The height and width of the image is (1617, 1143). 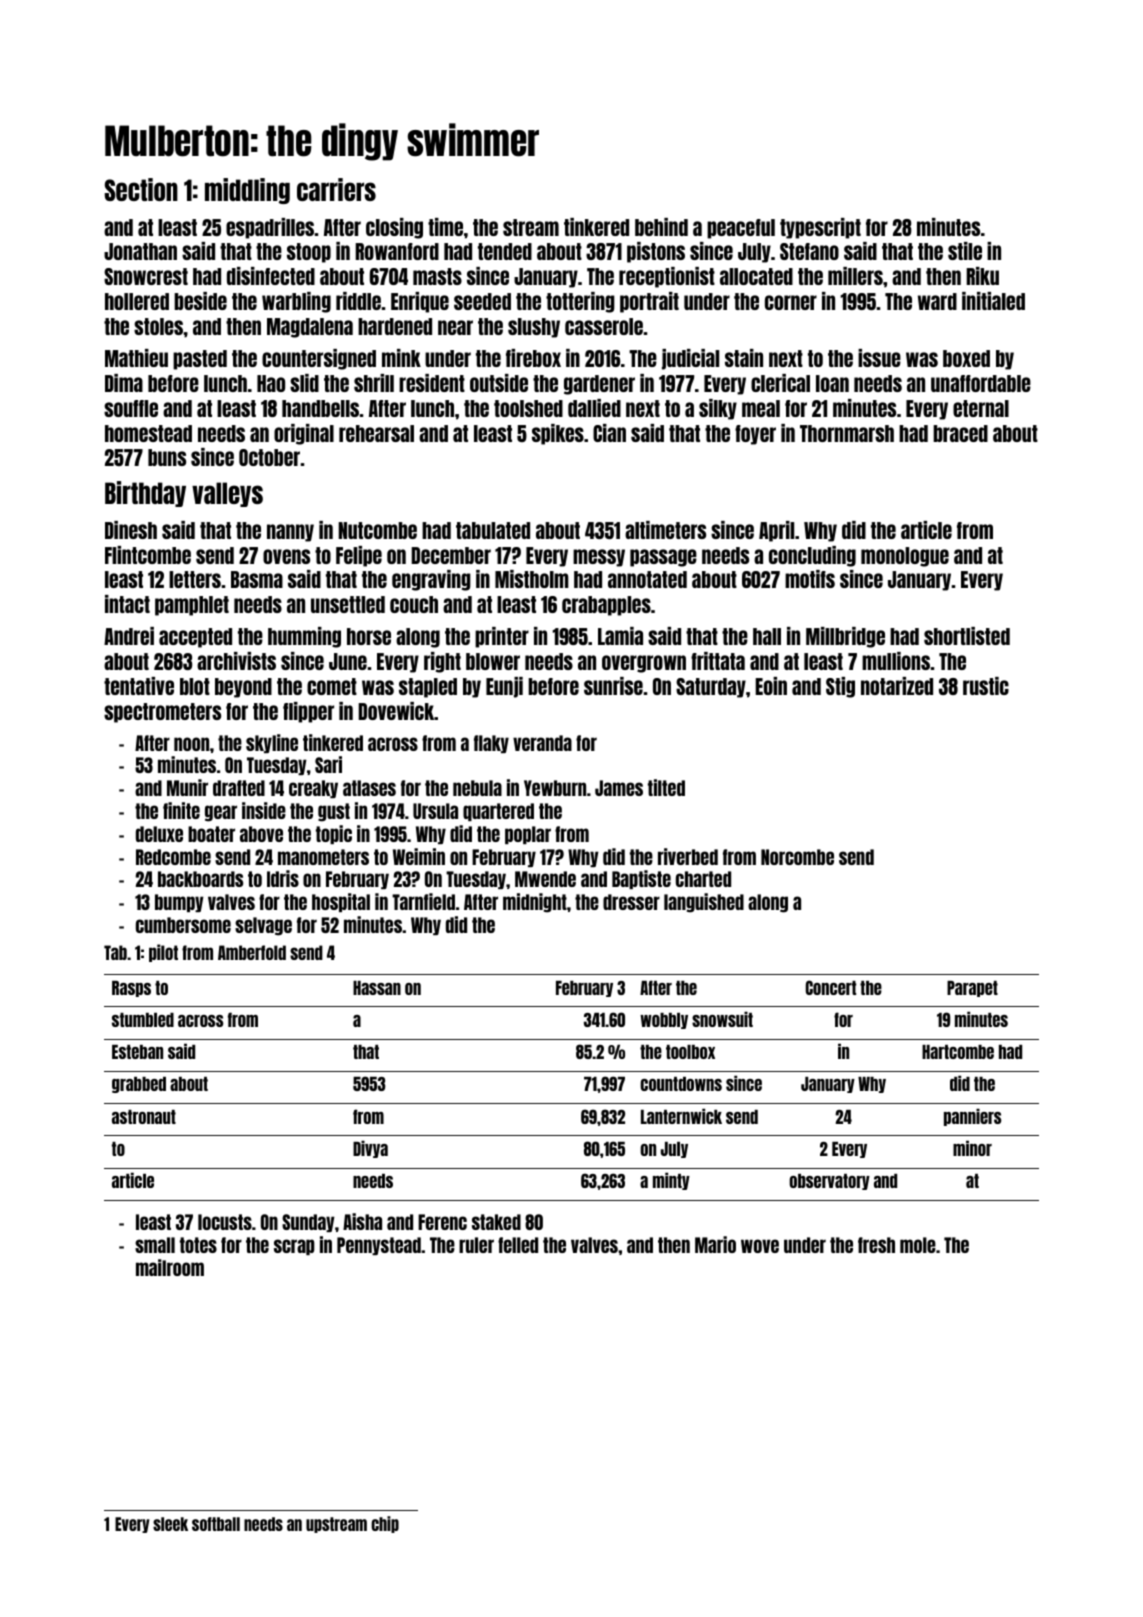 What do you see at coordinates (965, 251) in the image?
I see `stile` at bounding box center [965, 251].
